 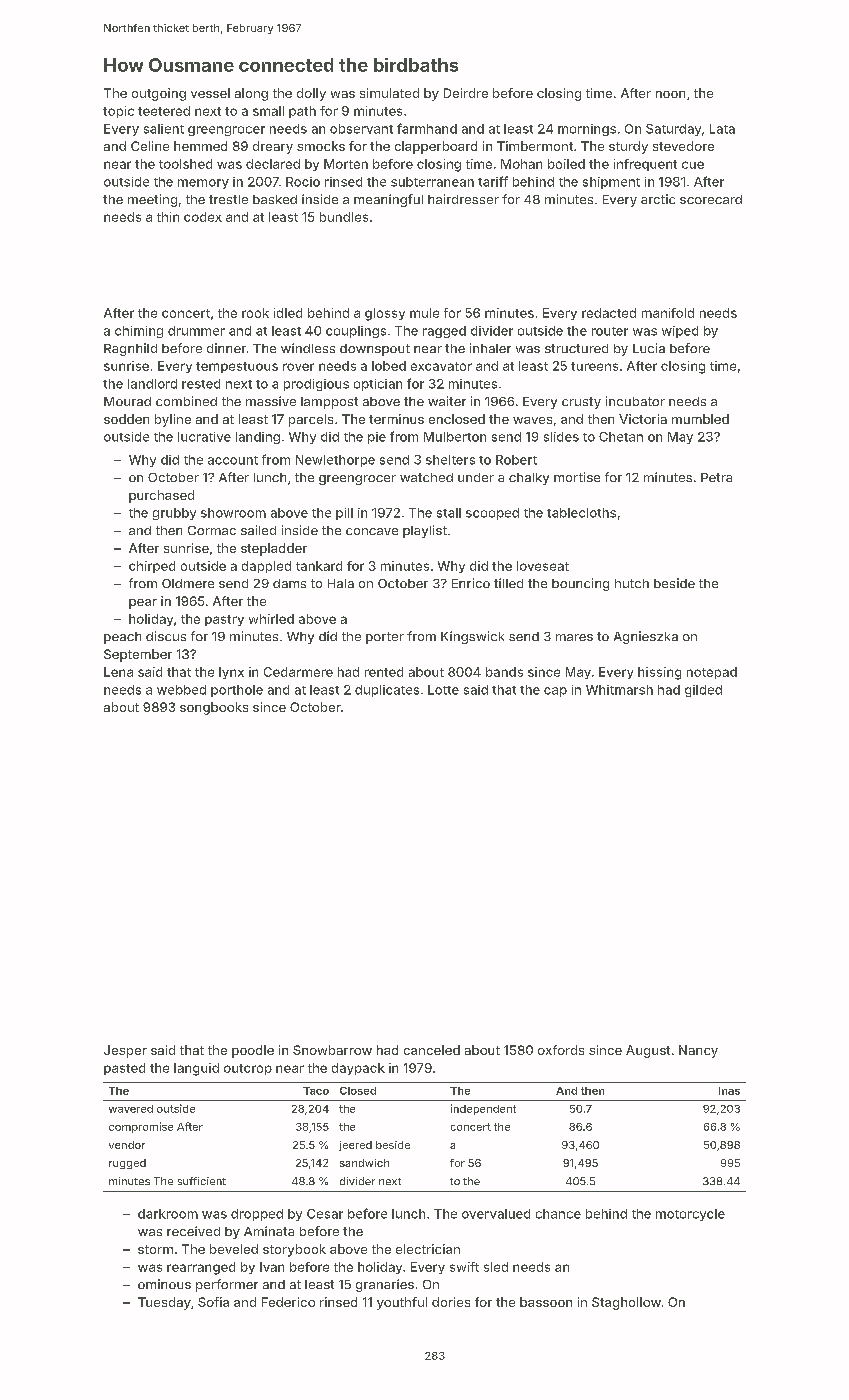 I want to click on Petra, so click(x=716, y=477).
